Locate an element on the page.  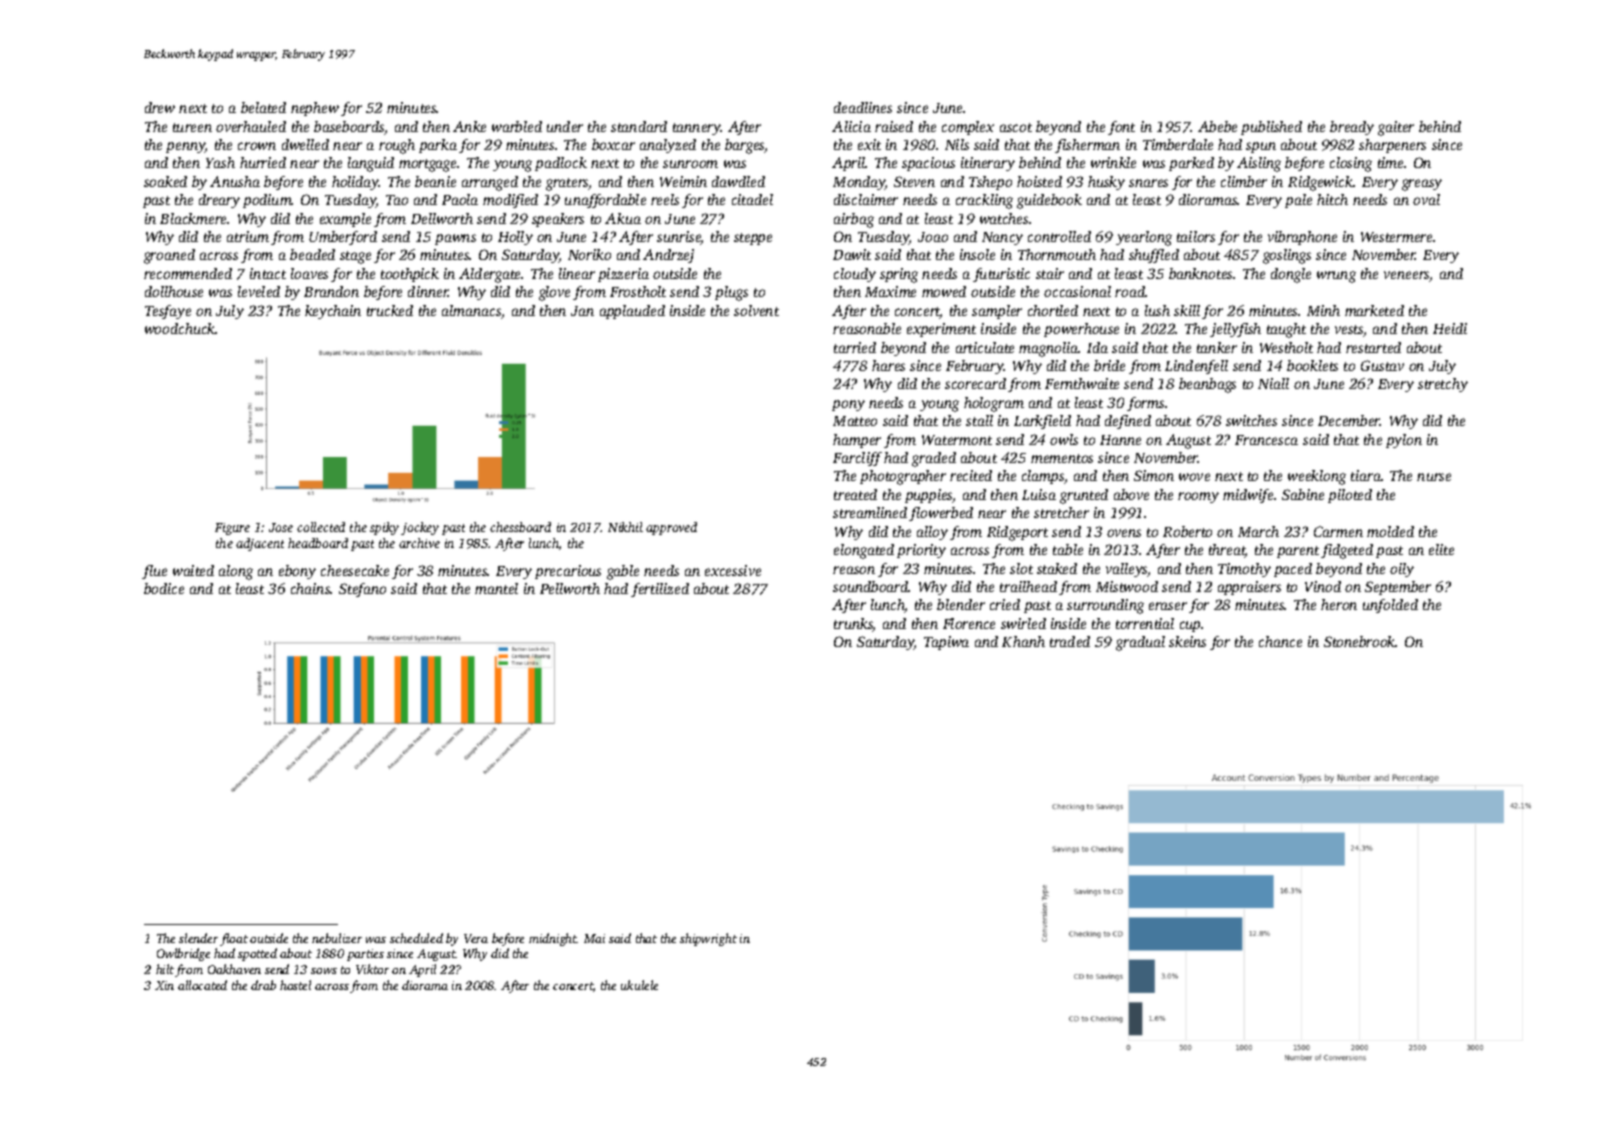
modified is located at coordinates (510, 201).
